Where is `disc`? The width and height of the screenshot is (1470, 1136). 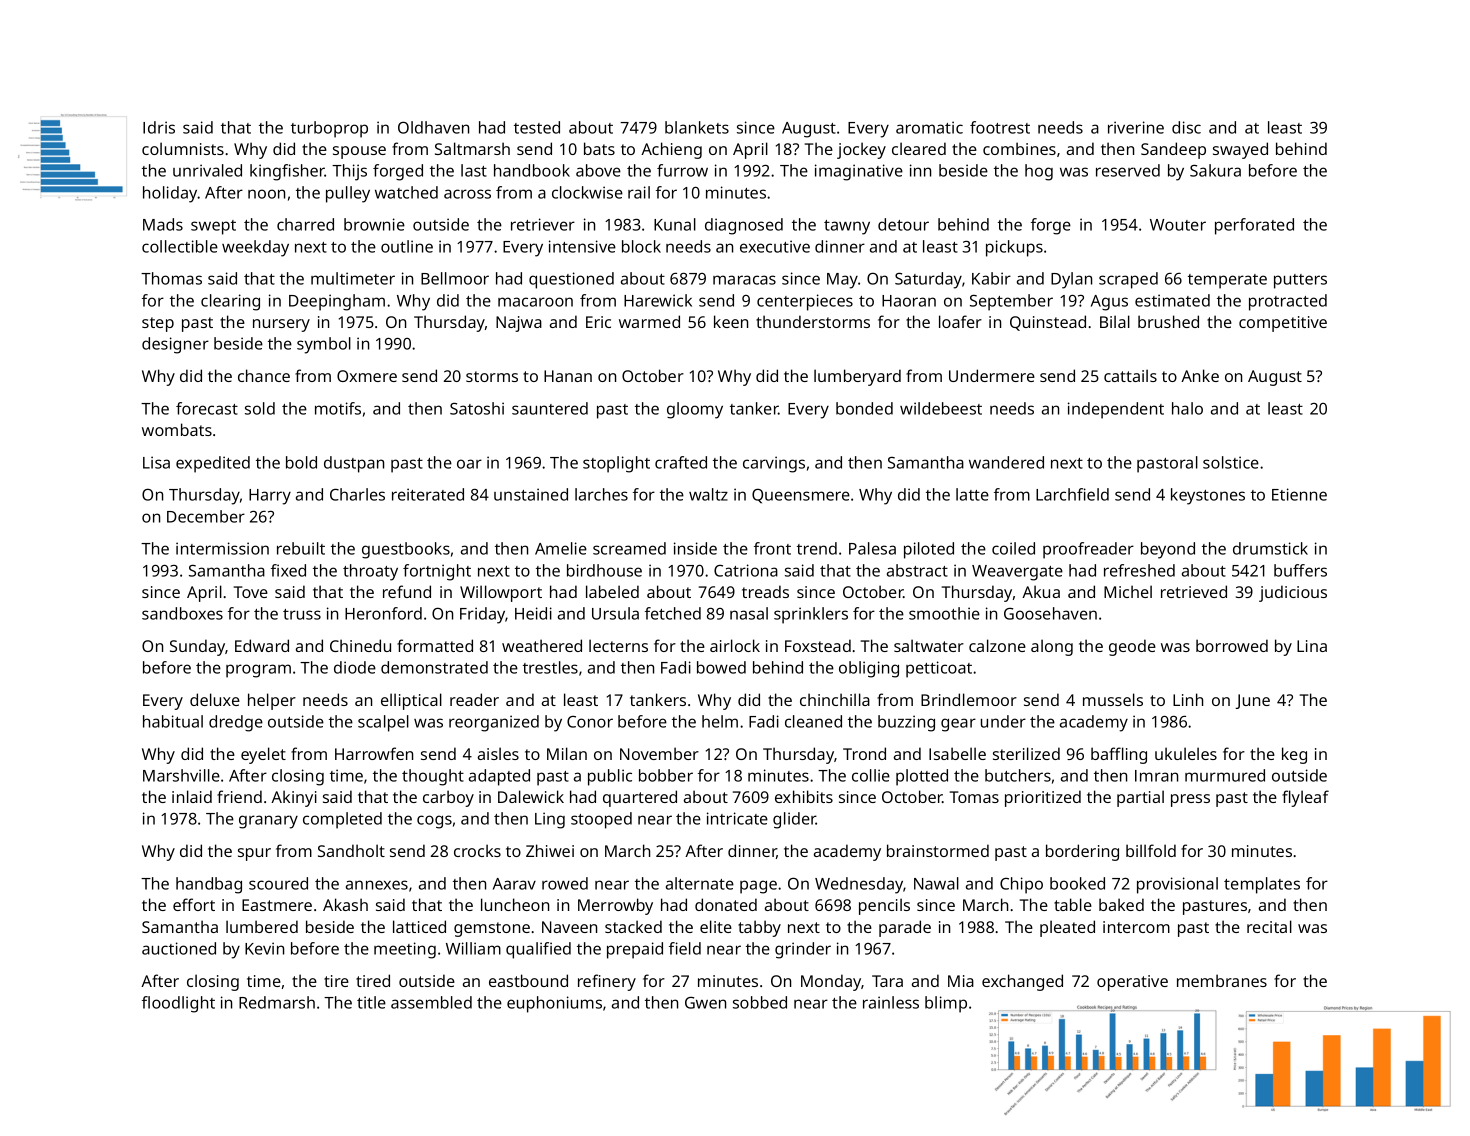
disc is located at coordinates (1186, 127).
